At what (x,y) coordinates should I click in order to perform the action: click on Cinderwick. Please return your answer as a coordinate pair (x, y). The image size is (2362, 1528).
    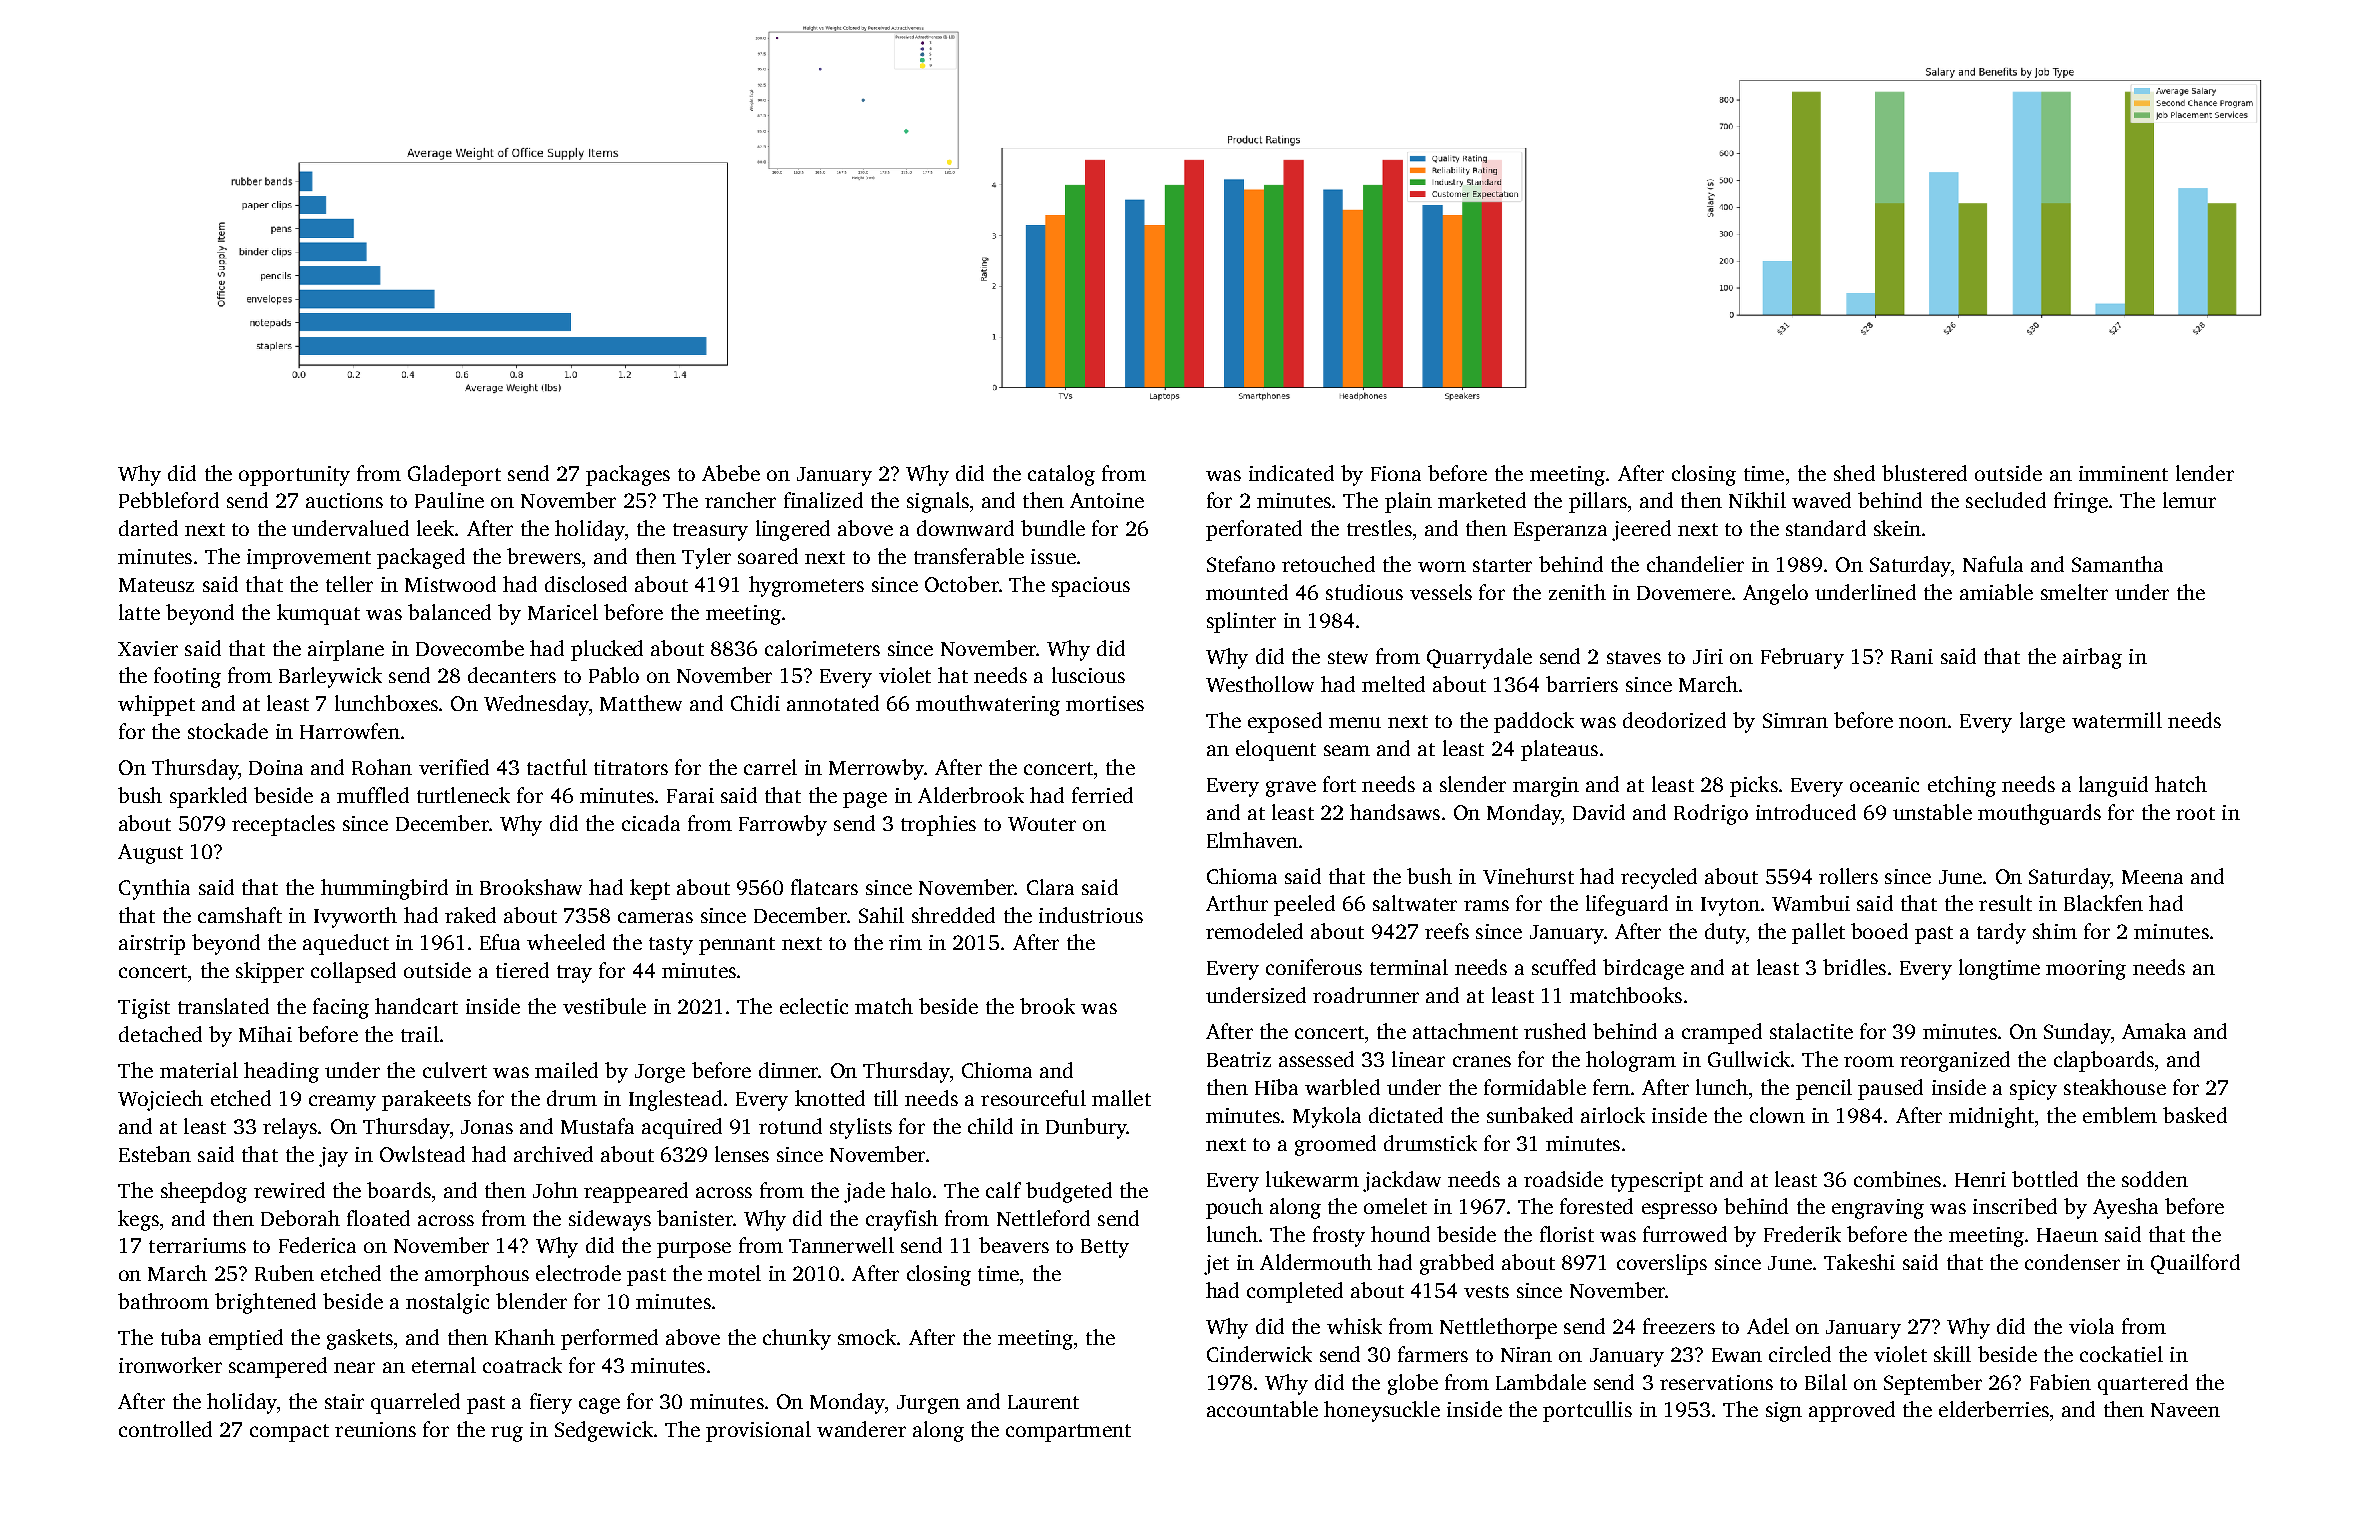
    Looking at the image, I should click on (1259, 1354).
